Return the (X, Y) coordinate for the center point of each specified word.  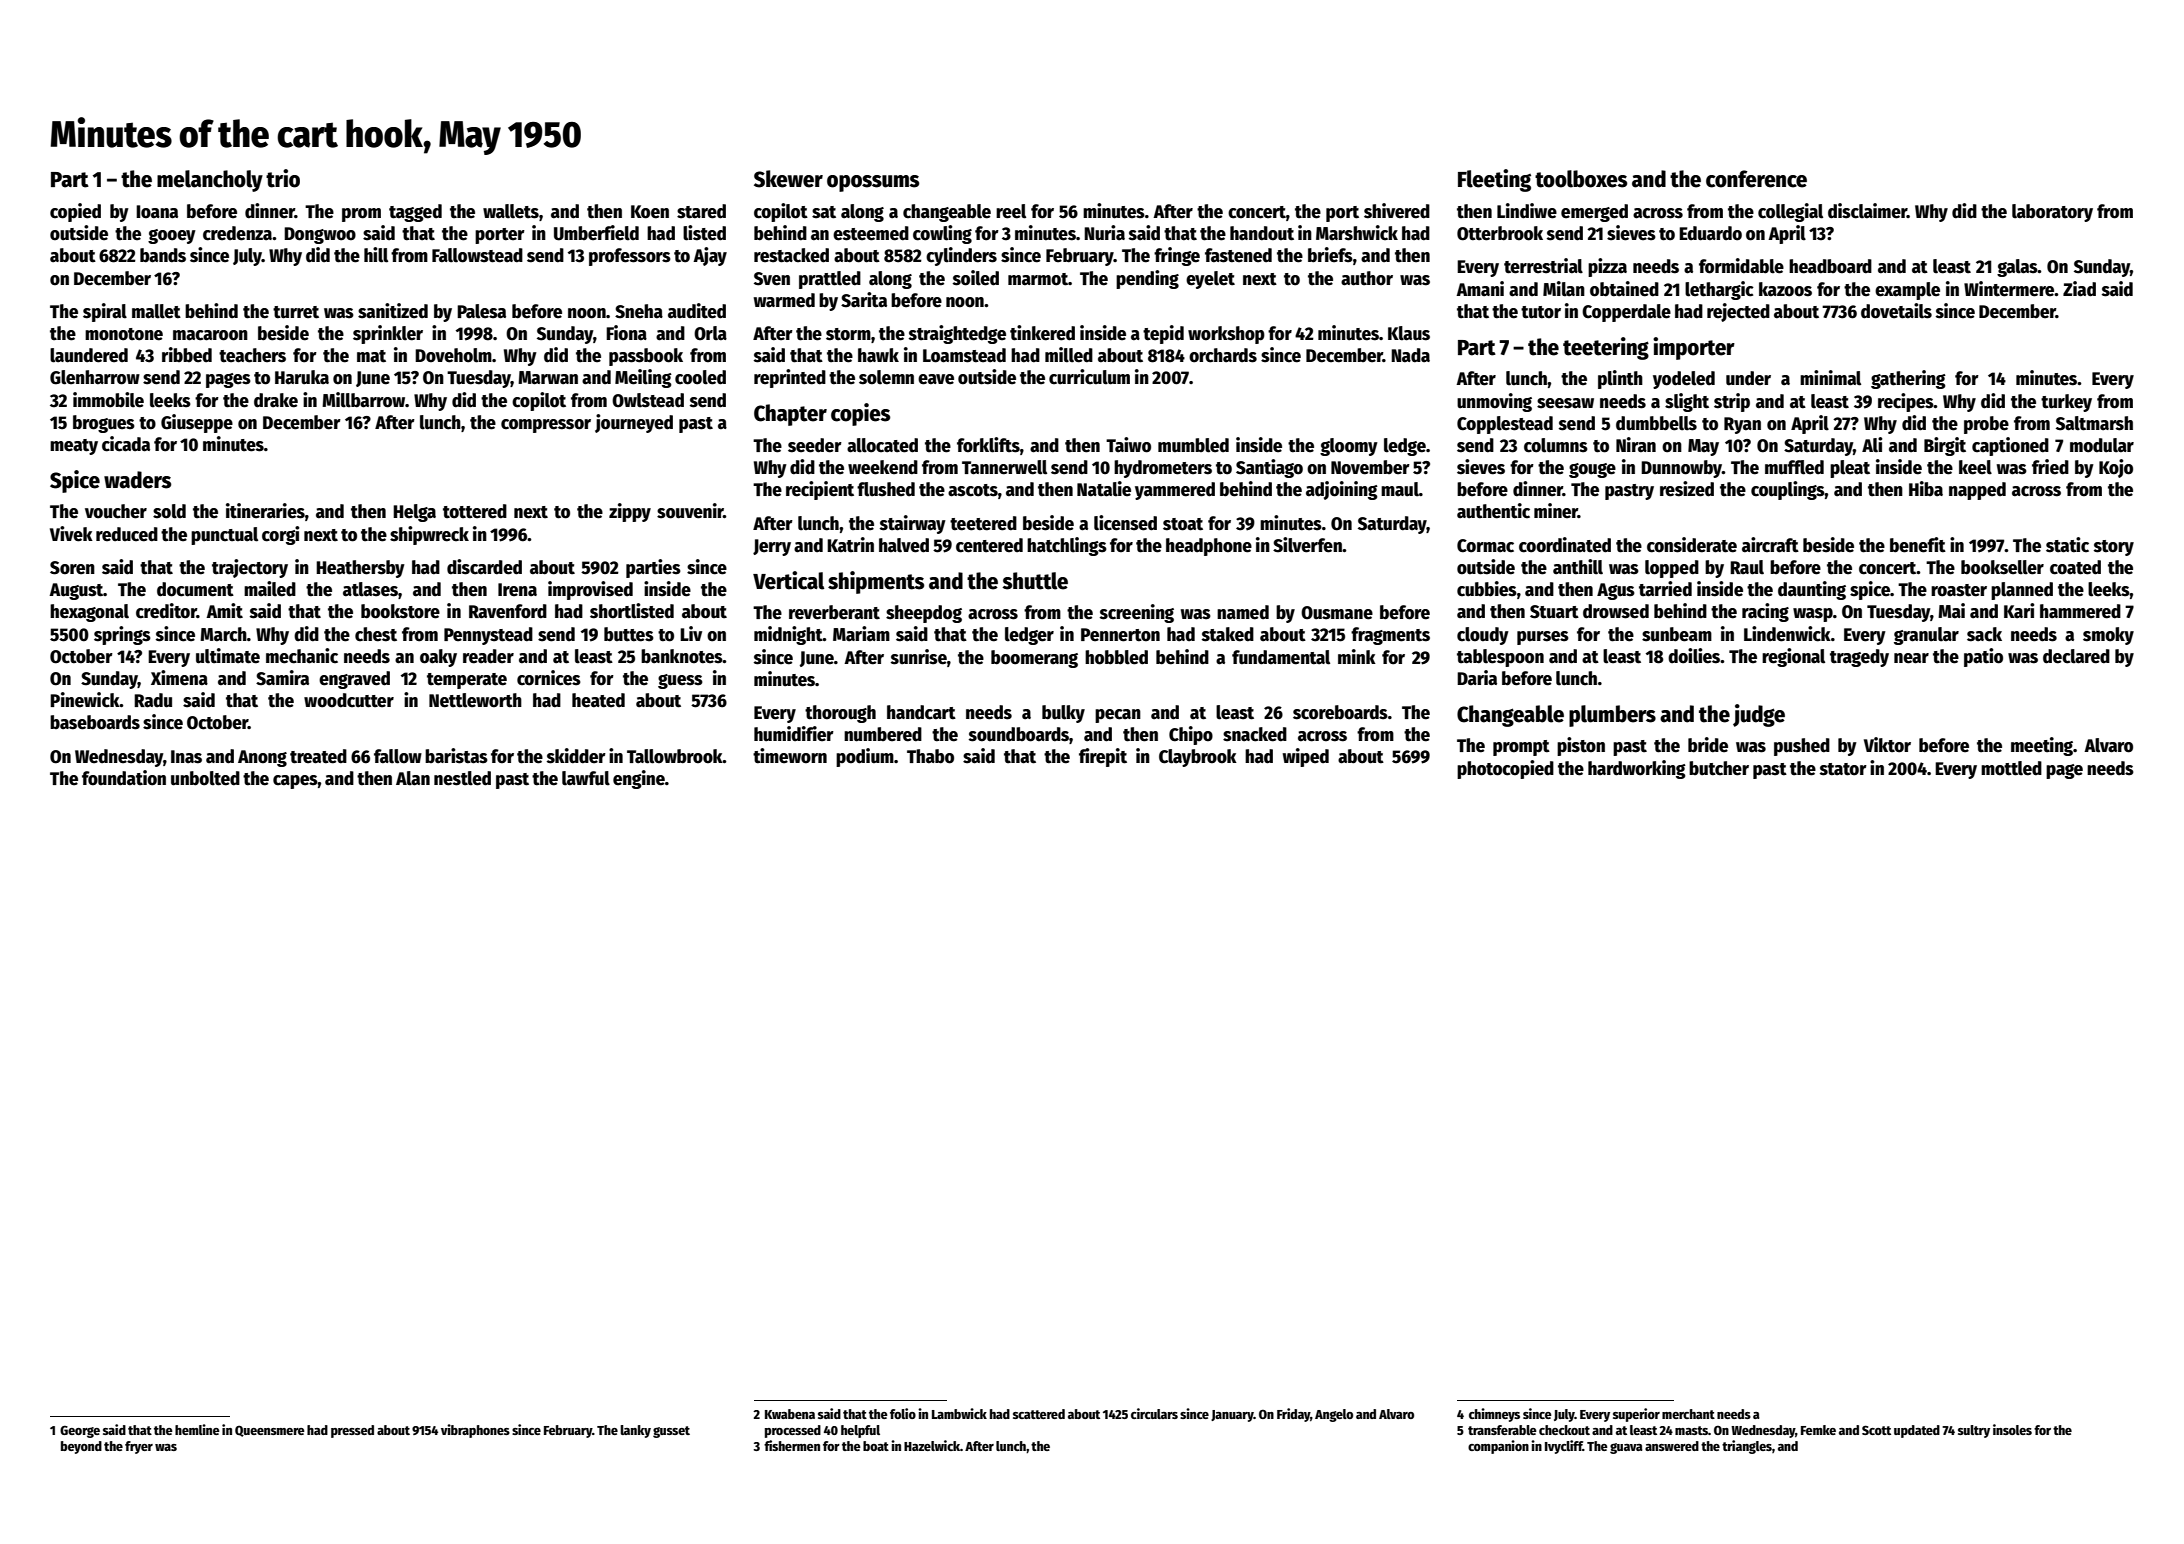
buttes (629, 634)
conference (1756, 179)
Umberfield (596, 233)
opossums (873, 183)
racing (1765, 612)
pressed (352, 1431)
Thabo (930, 756)
